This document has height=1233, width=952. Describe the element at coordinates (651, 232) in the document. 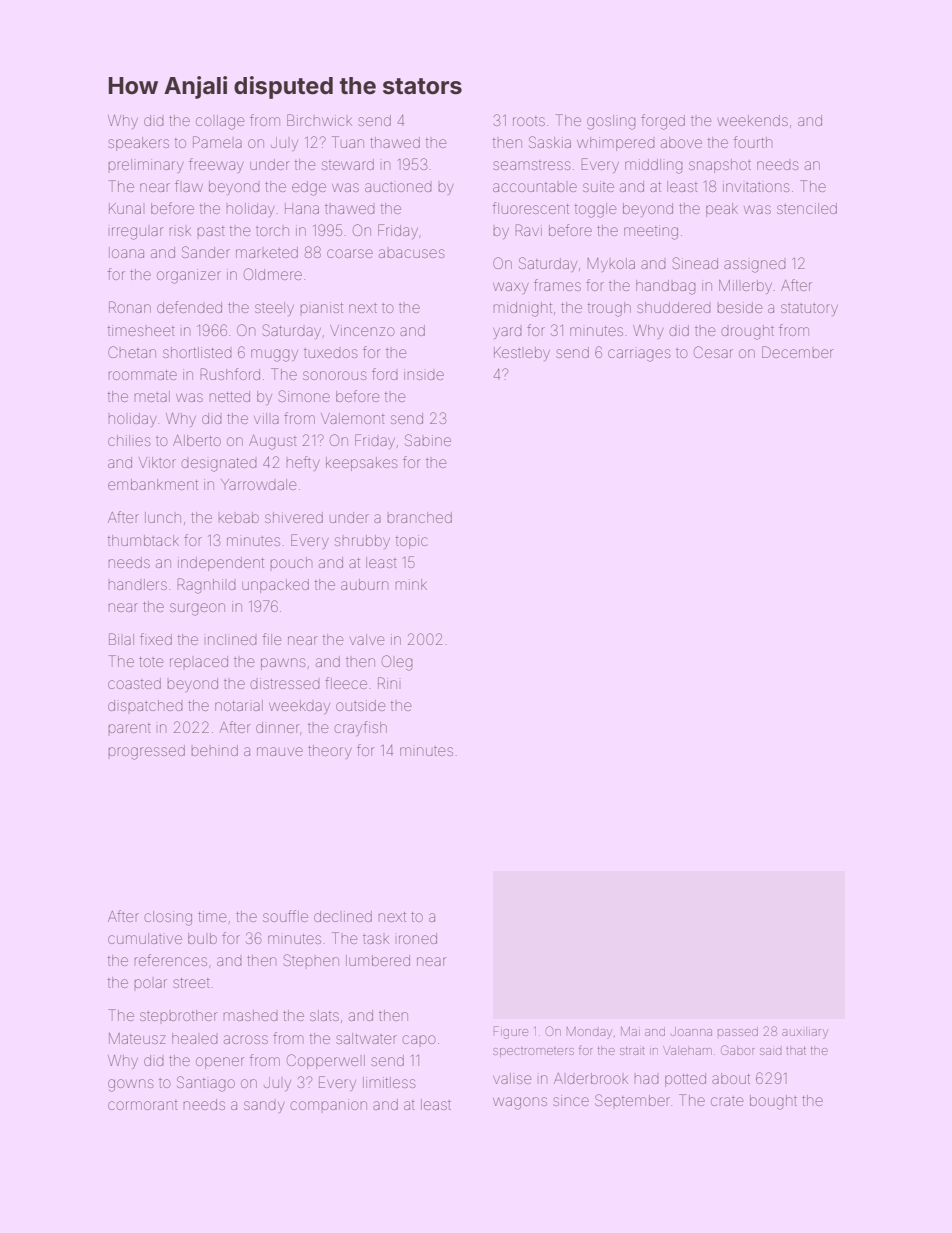

I see `meeting` at that location.
